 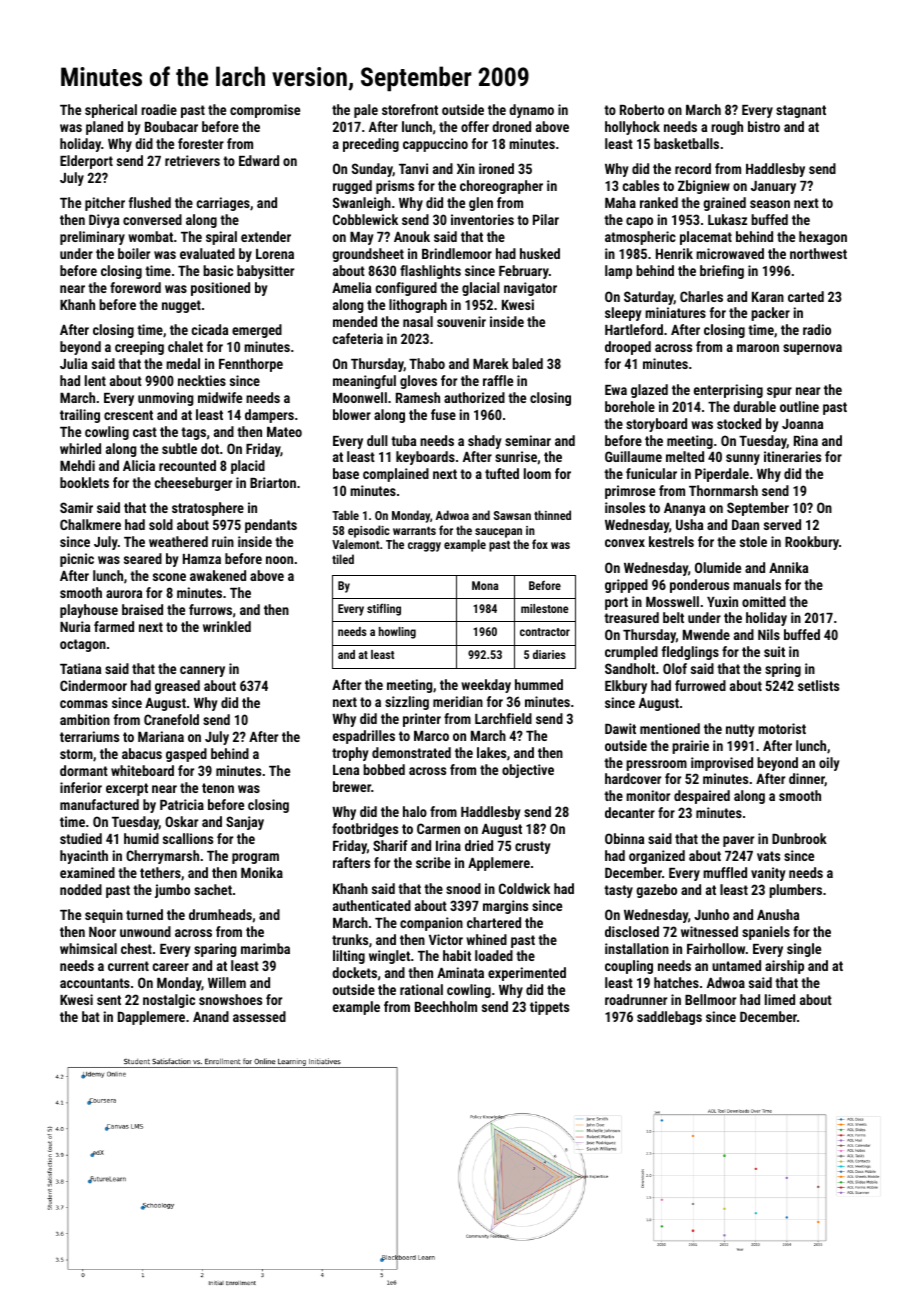 What do you see at coordinates (792, 456) in the page?
I see `itineraries` at bounding box center [792, 456].
